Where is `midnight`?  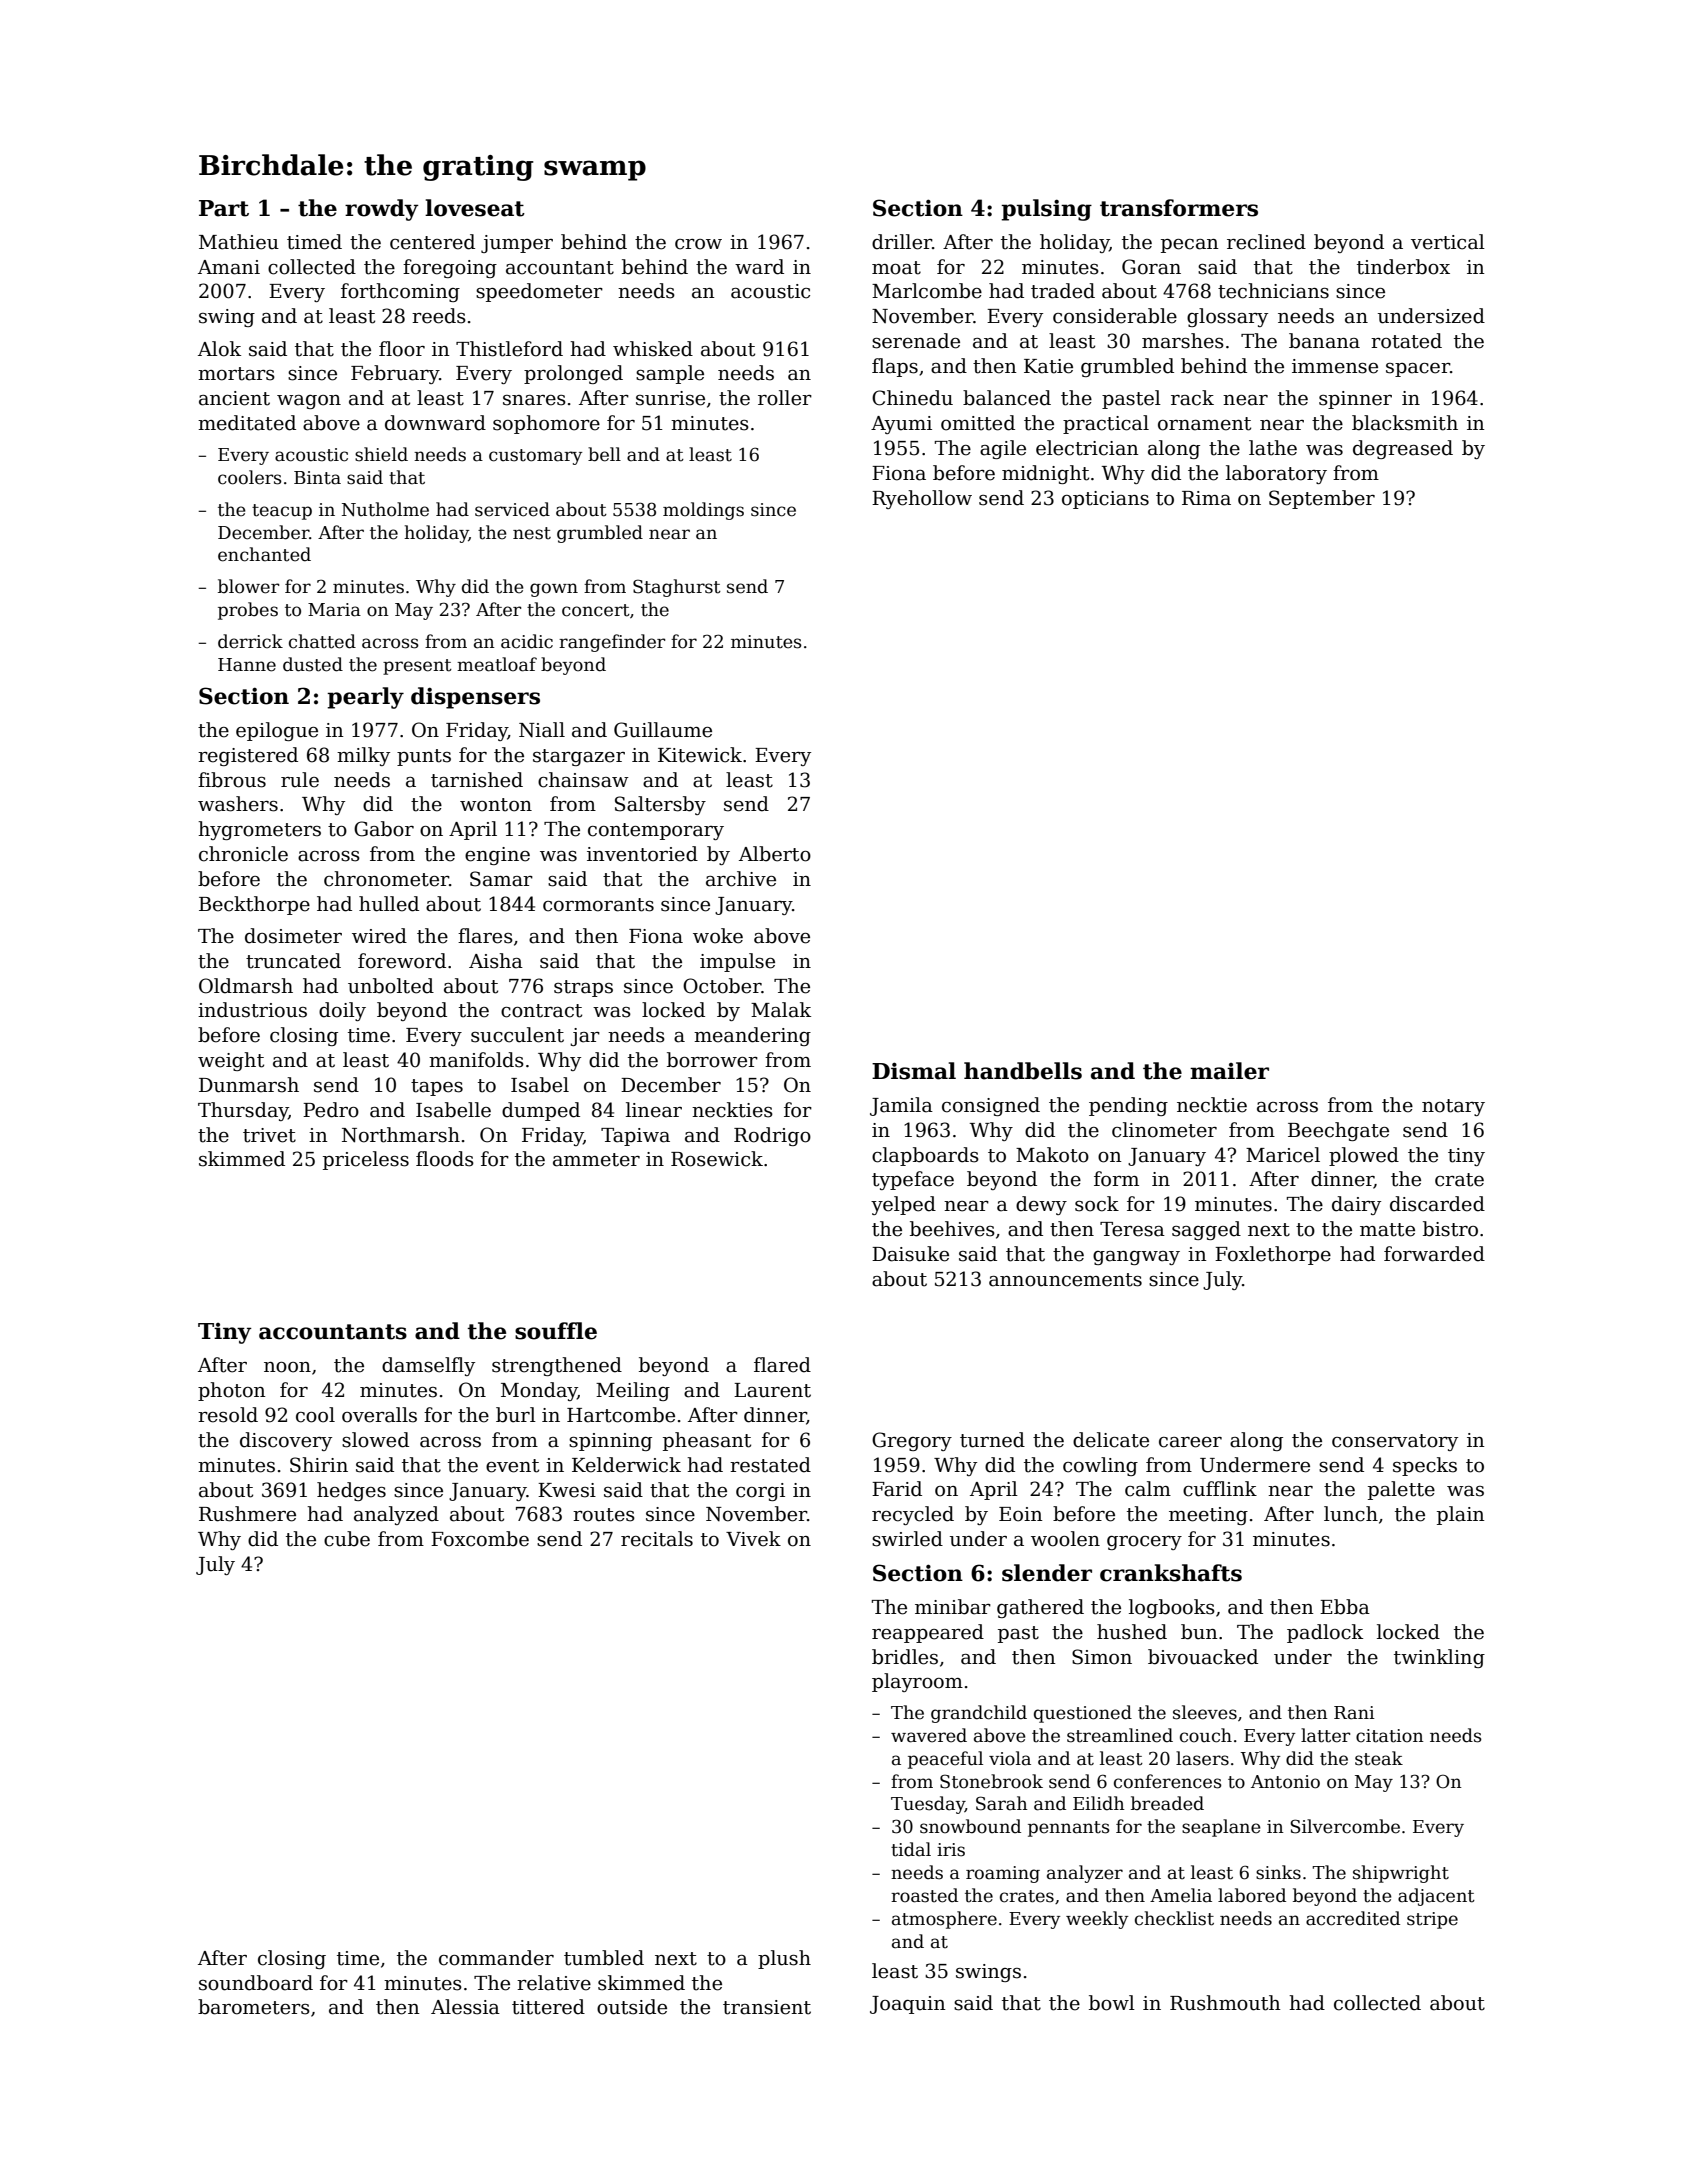 midnight is located at coordinates (1045, 474).
